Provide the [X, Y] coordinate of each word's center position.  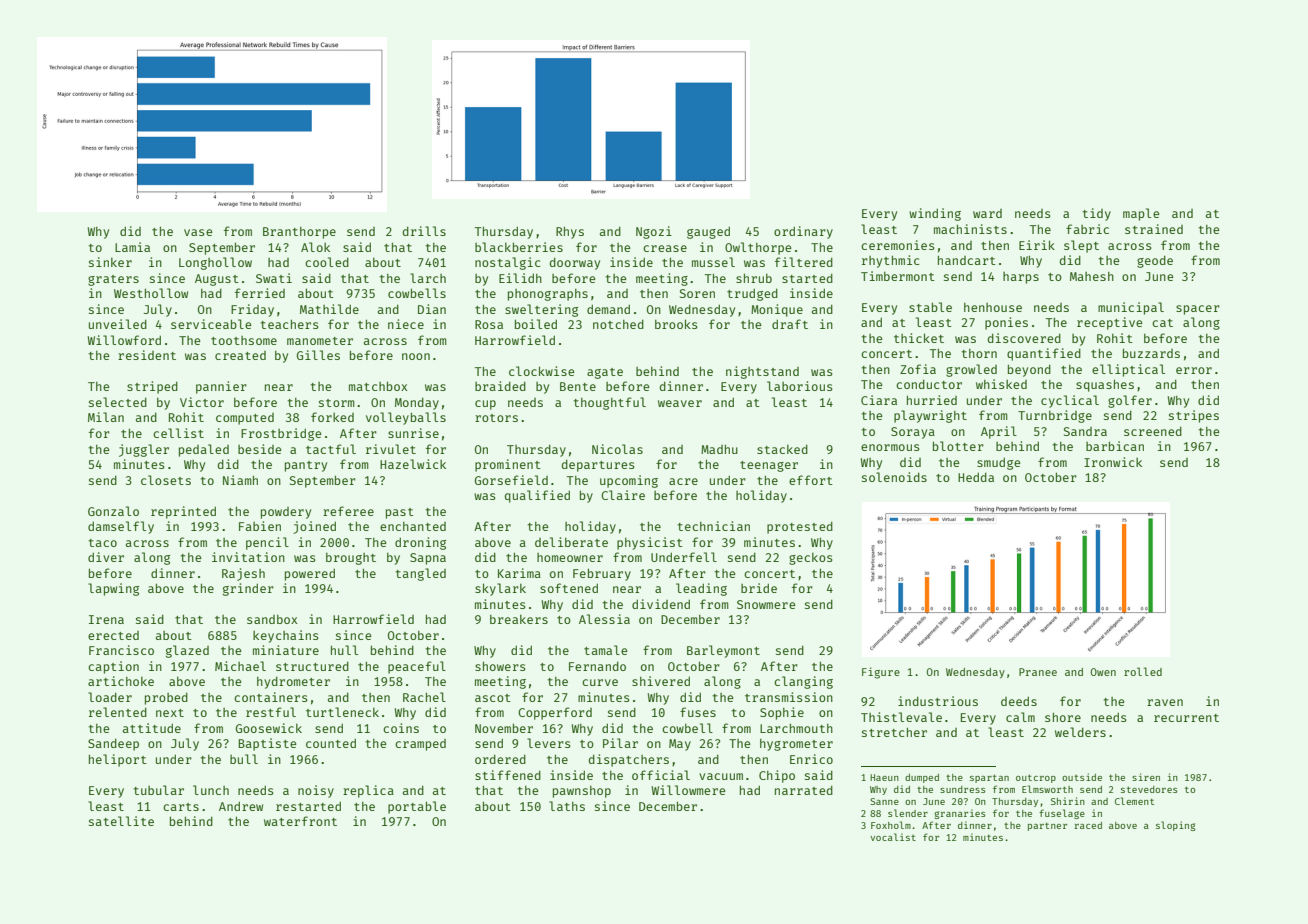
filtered [804, 262]
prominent [508, 465]
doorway [575, 264]
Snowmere [766, 604]
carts [181, 807]
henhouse [993, 307]
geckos [811, 559]
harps [1021, 278]
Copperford [555, 713]
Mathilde [329, 309]
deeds [1019, 701]
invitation [248, 557]
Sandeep [113, 745]
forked [332, 417]
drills [424, 231]
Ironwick [1113, 462]
